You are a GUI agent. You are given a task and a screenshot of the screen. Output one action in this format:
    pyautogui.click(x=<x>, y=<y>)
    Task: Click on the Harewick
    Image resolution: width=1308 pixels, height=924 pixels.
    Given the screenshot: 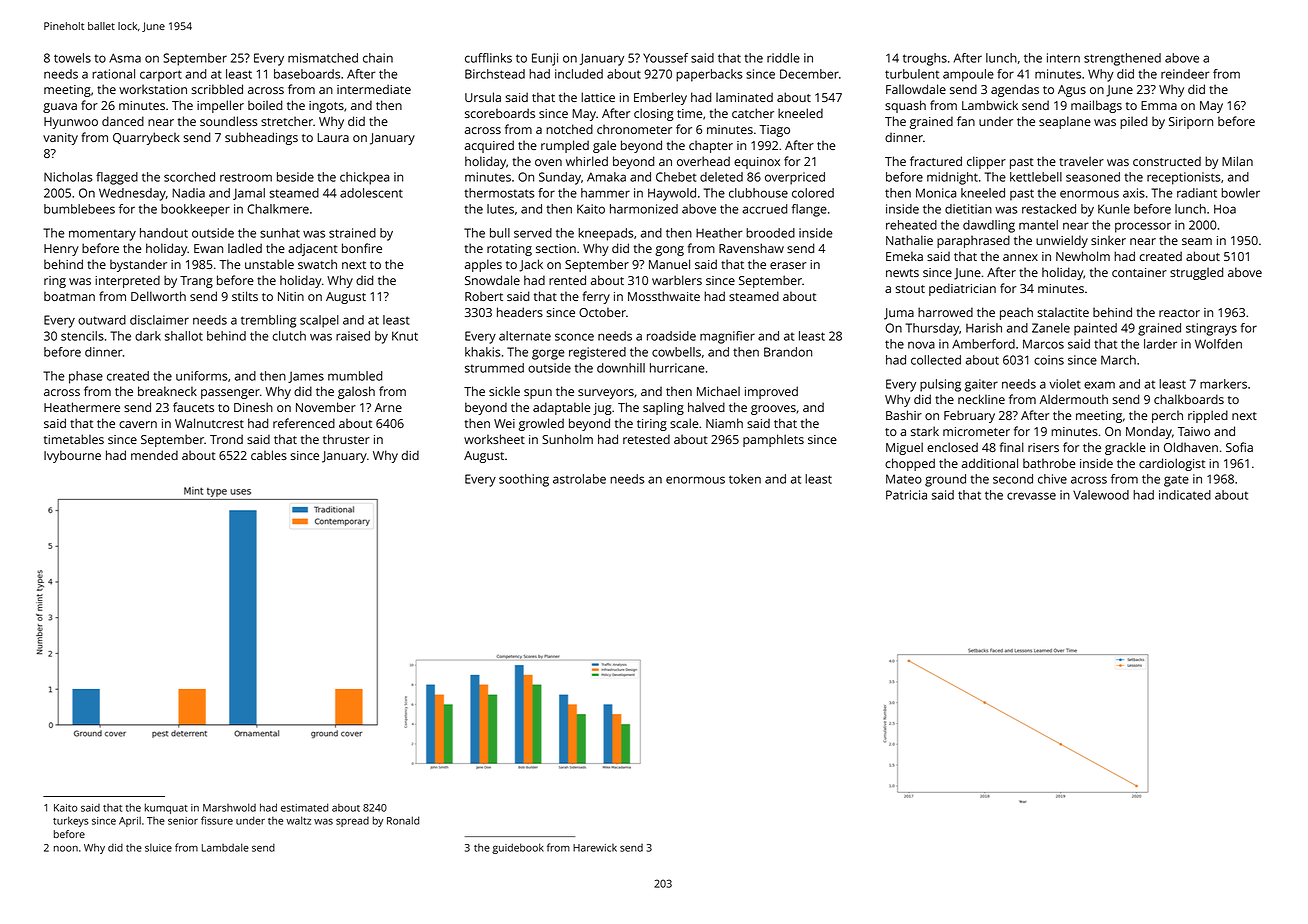 What is the action you would take?
    pyautogui.click(x=595, y=848)
